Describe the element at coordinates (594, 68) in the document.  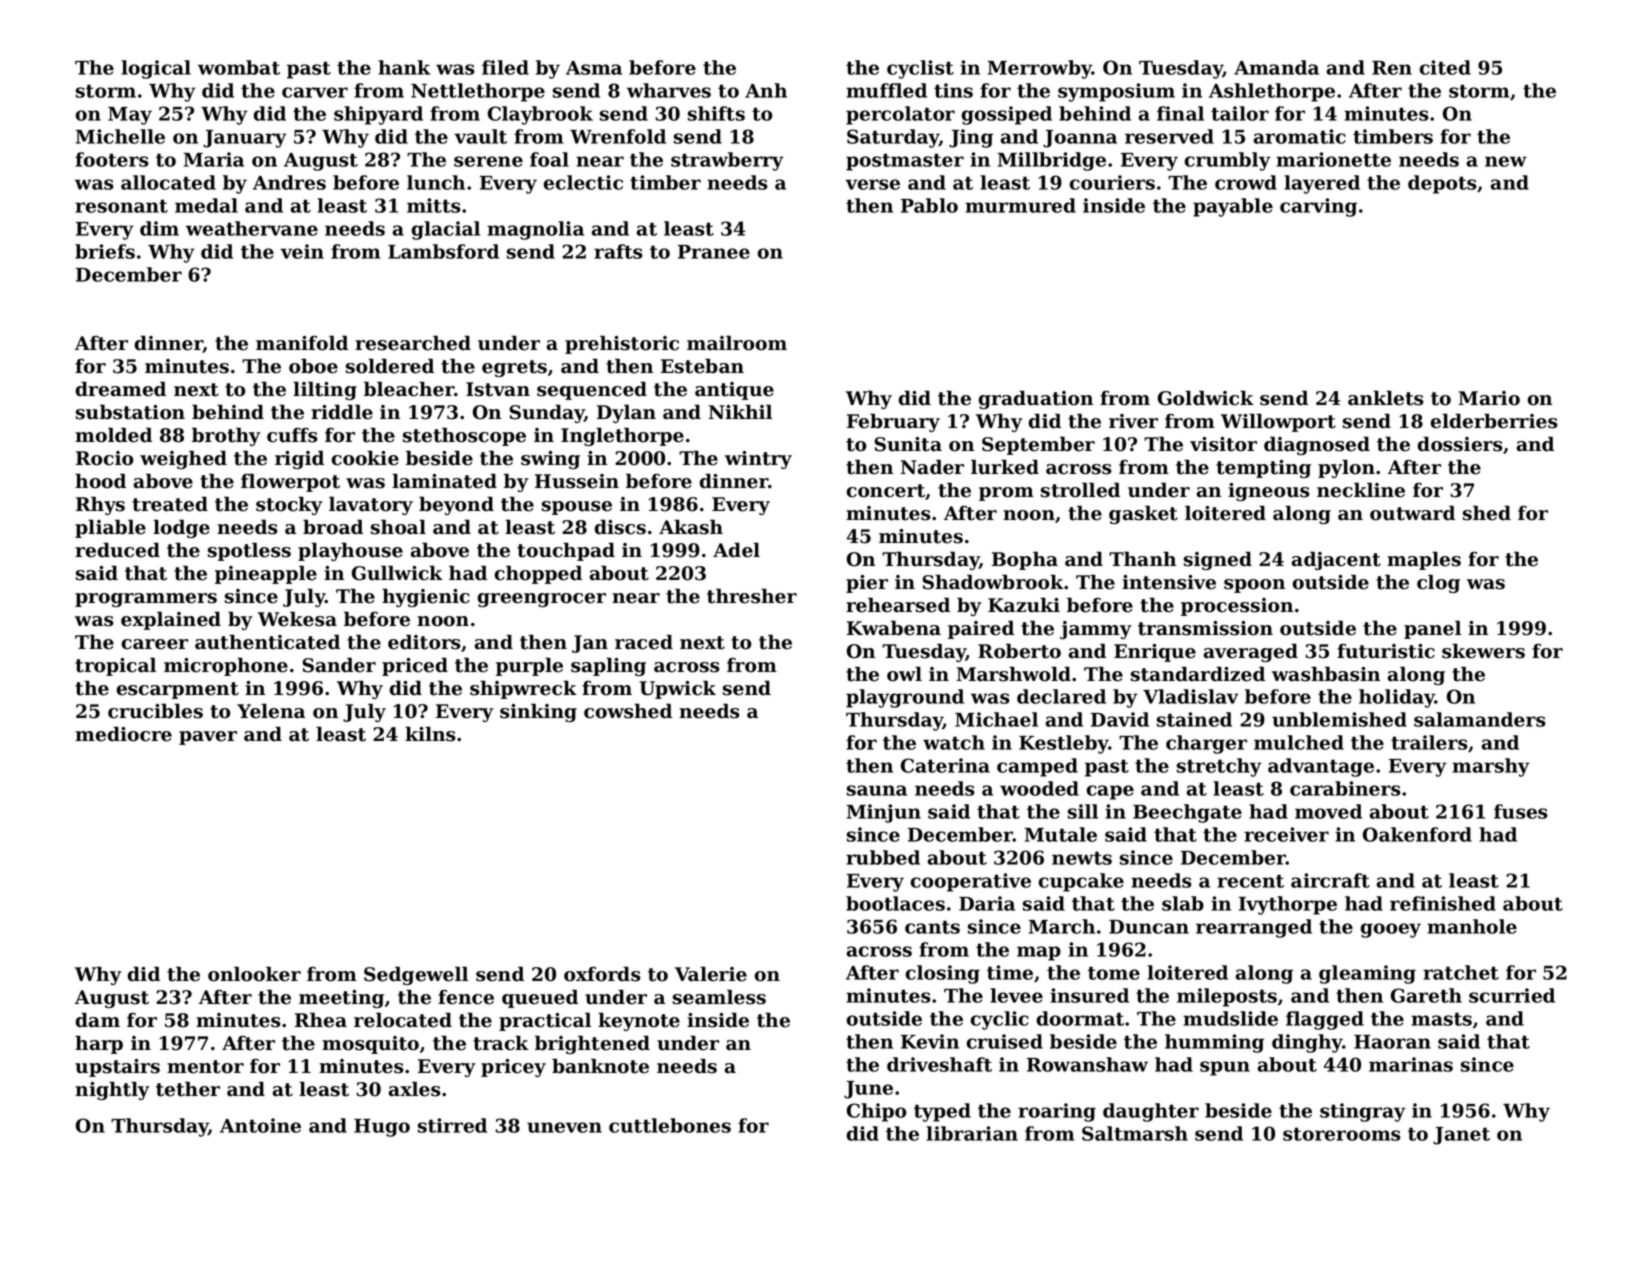
I see `Asma` at that location.
